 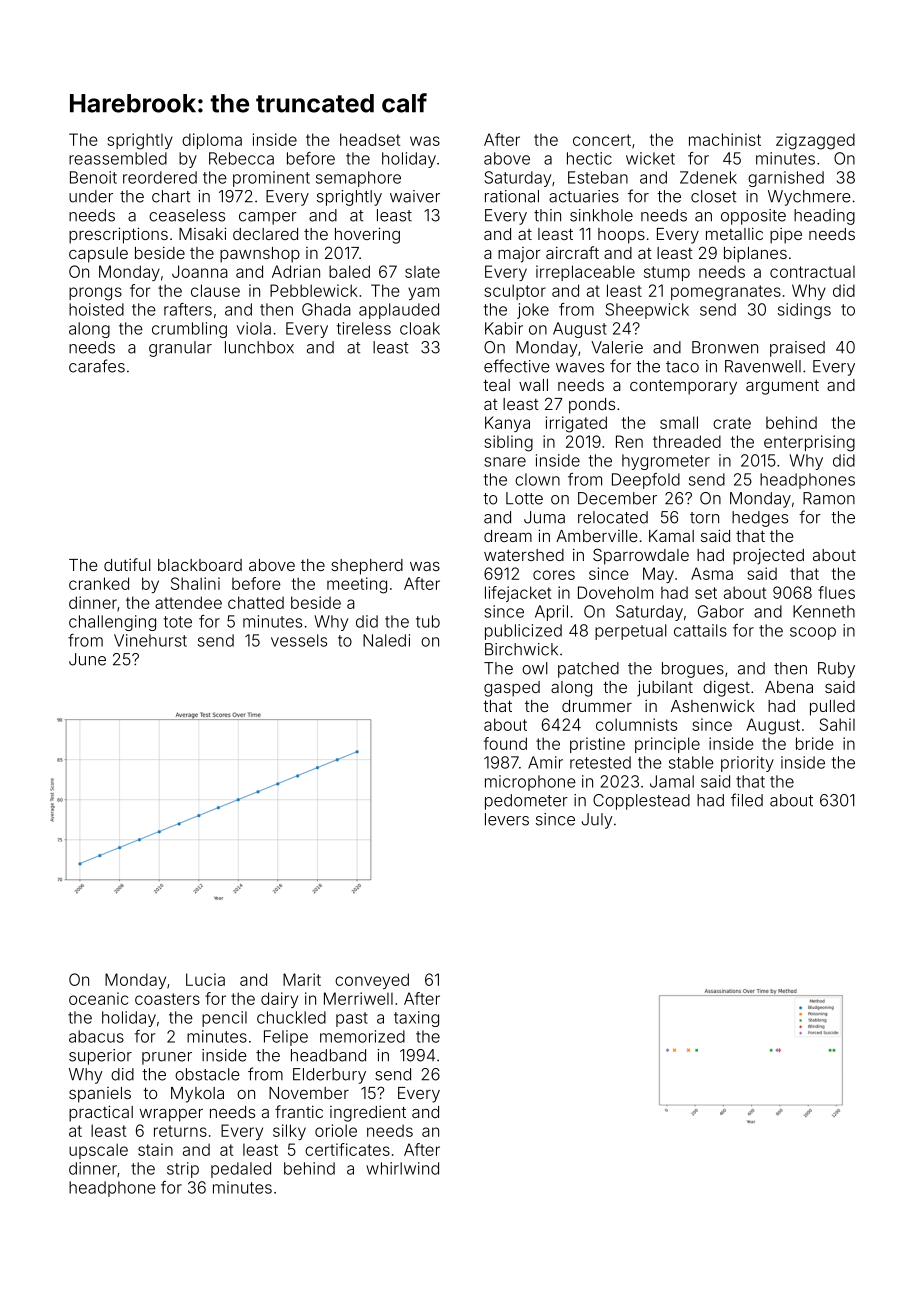 What do you see at coordinates (349, 271) in the image?
I see `baled` at bounding box center [349, 271].
